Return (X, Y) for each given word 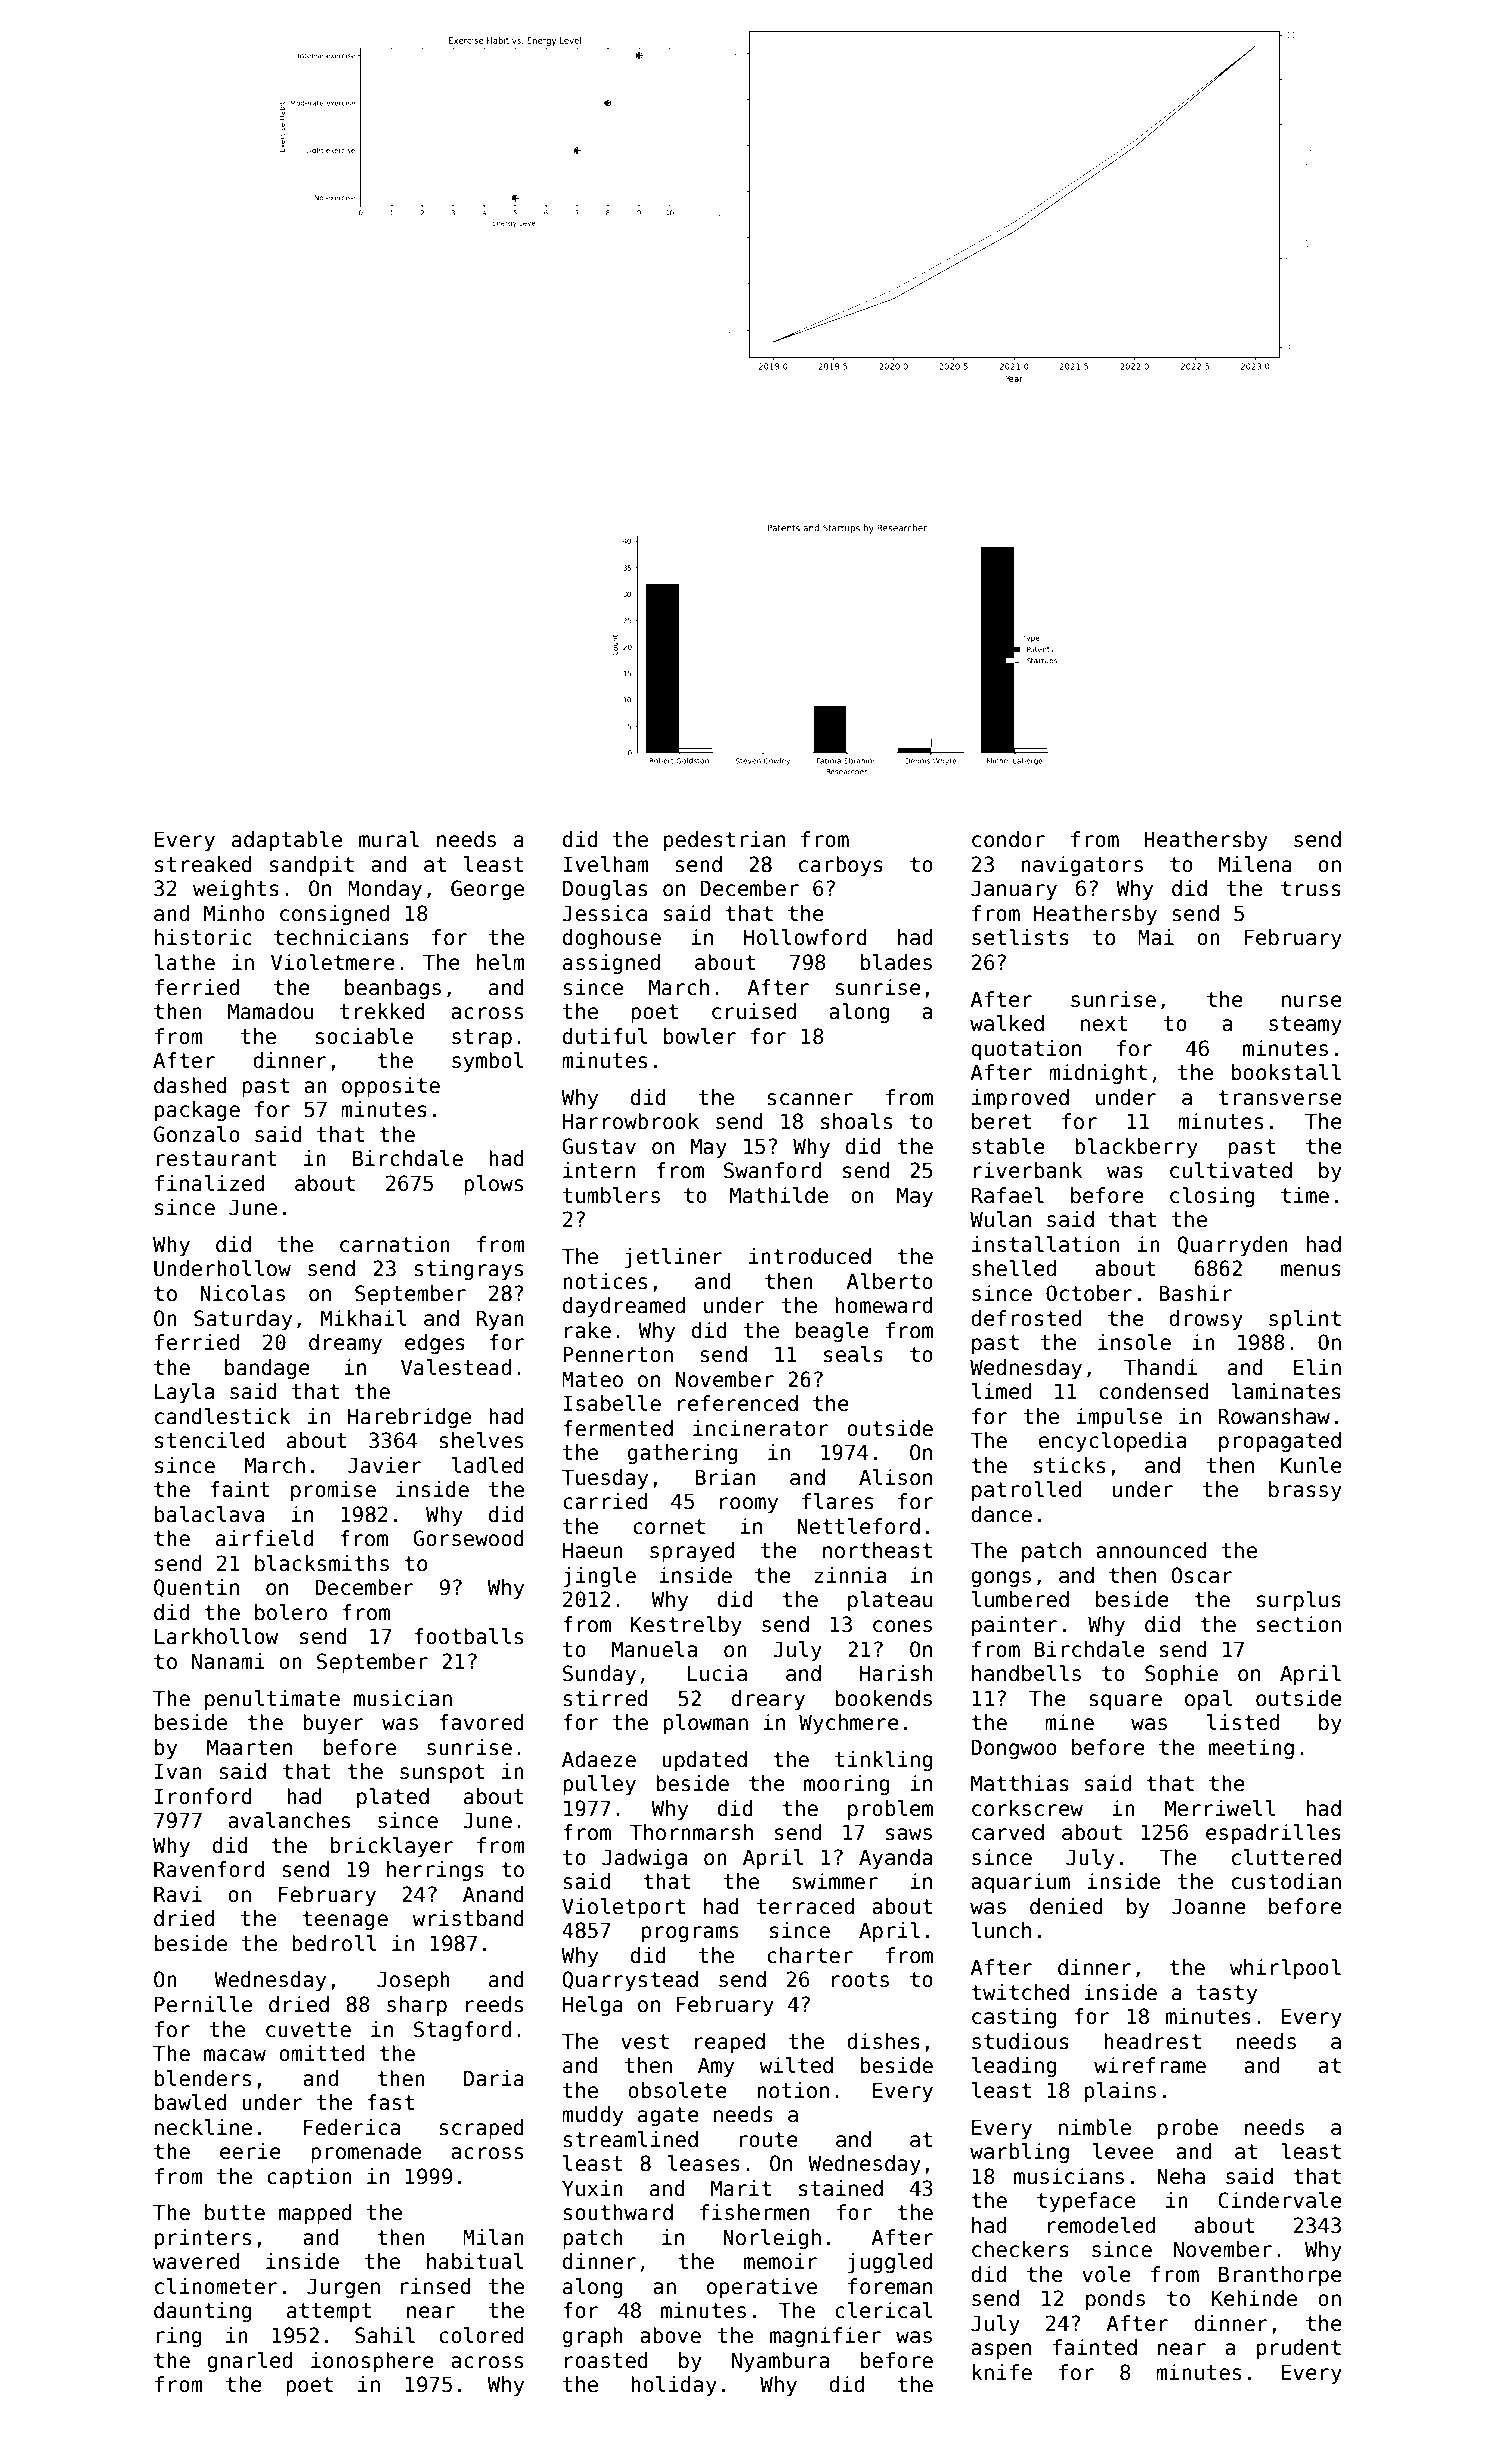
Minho (234, 913)
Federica (352, 2127)
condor (1008, 839)
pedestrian (724, 841)
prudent (1299, 2349)
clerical (883, 2310)
